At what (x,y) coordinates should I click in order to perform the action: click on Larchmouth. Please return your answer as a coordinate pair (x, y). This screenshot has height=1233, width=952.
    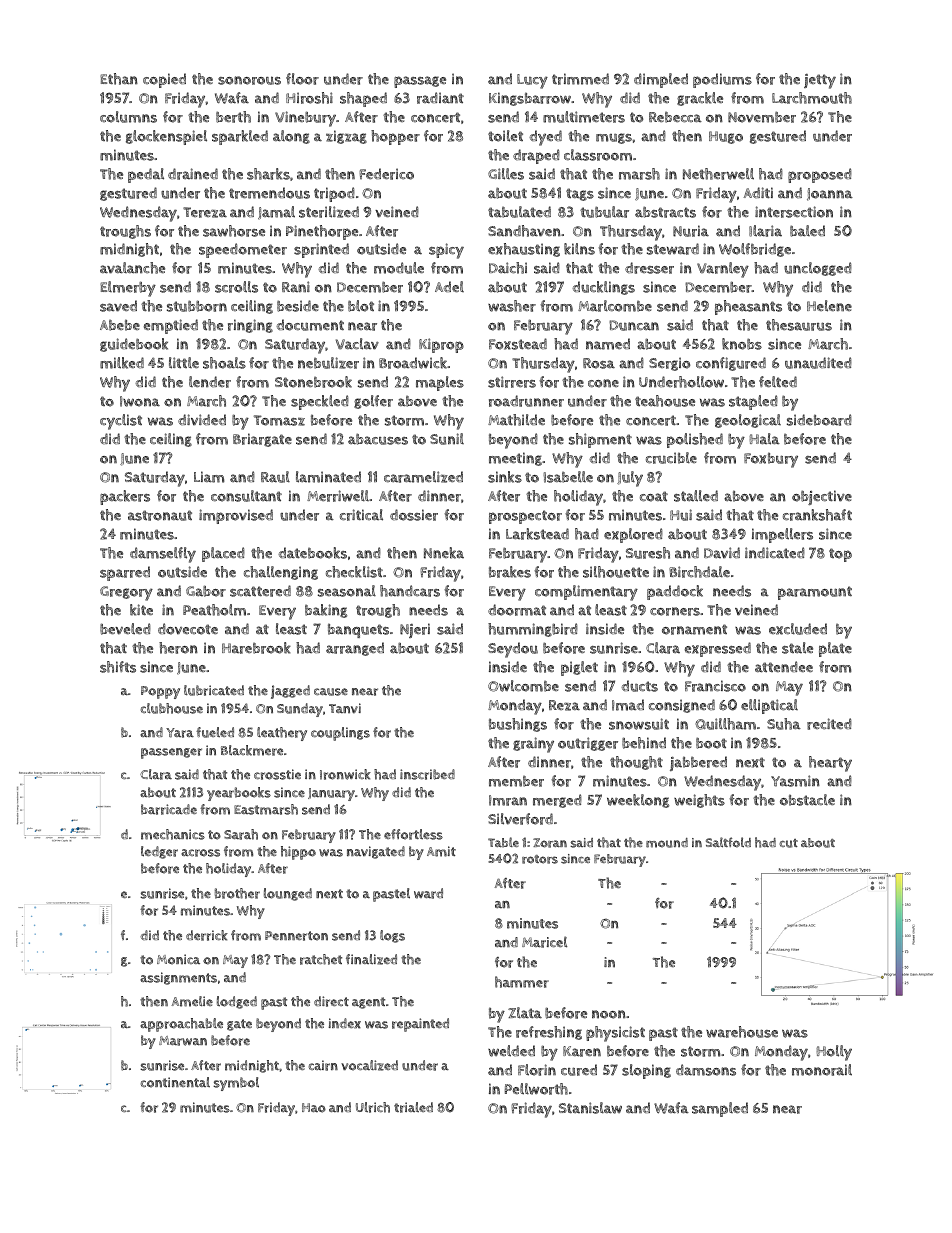
    Looking at the image, I should click on (812, 98).
